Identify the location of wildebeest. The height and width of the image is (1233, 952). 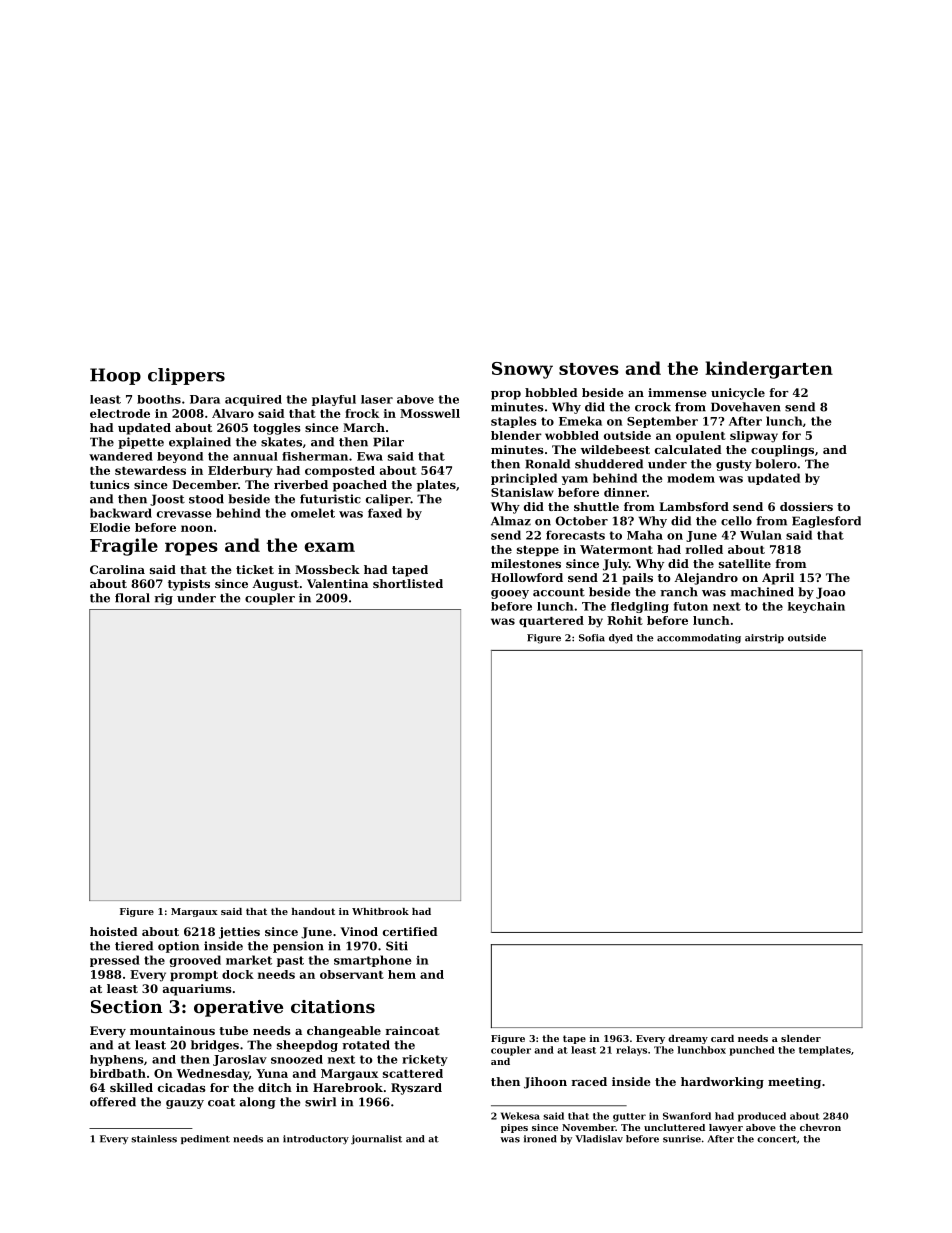
(615, 449).
